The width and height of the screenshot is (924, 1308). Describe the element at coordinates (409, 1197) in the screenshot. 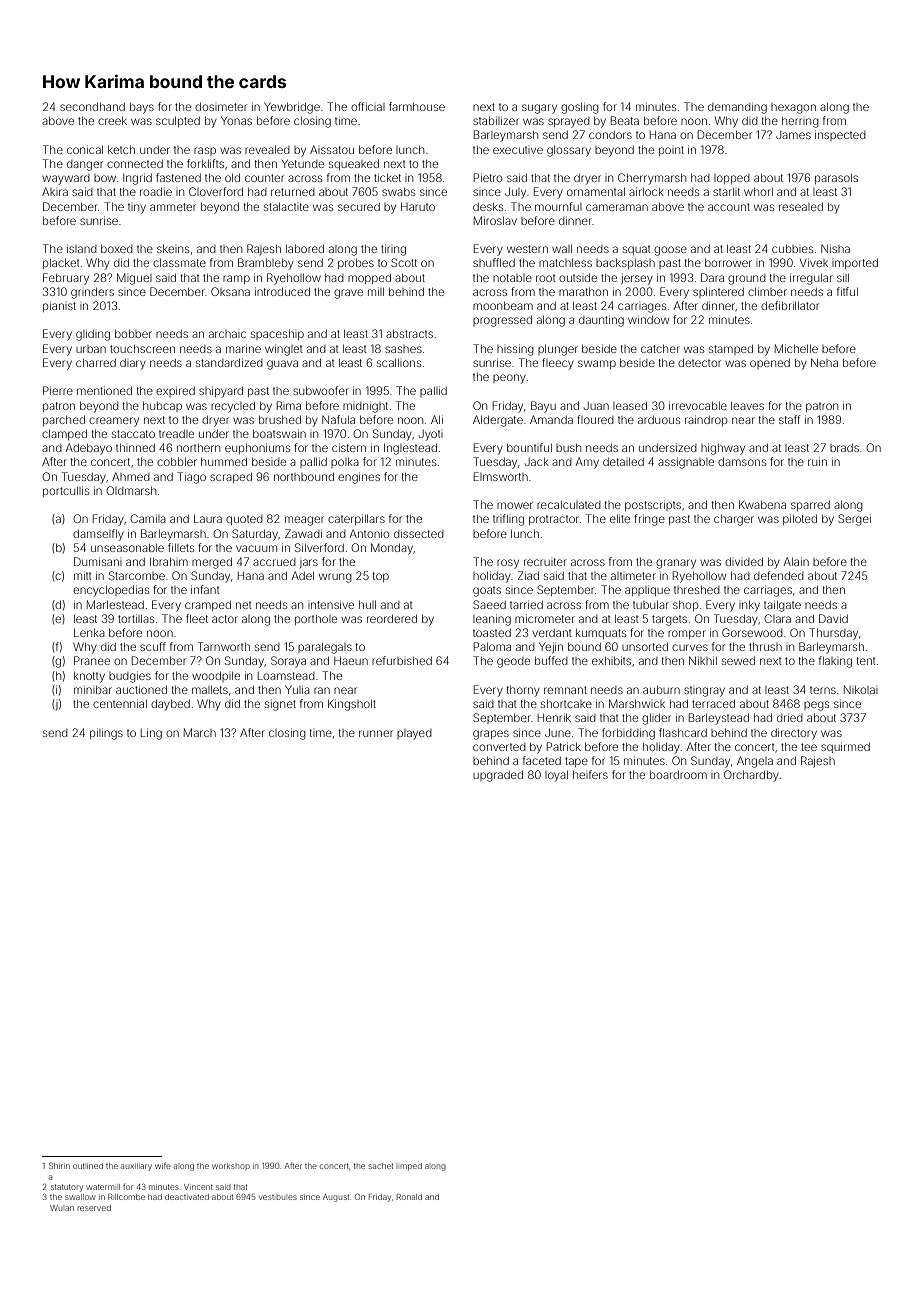

I see `Ronald` at that location.
